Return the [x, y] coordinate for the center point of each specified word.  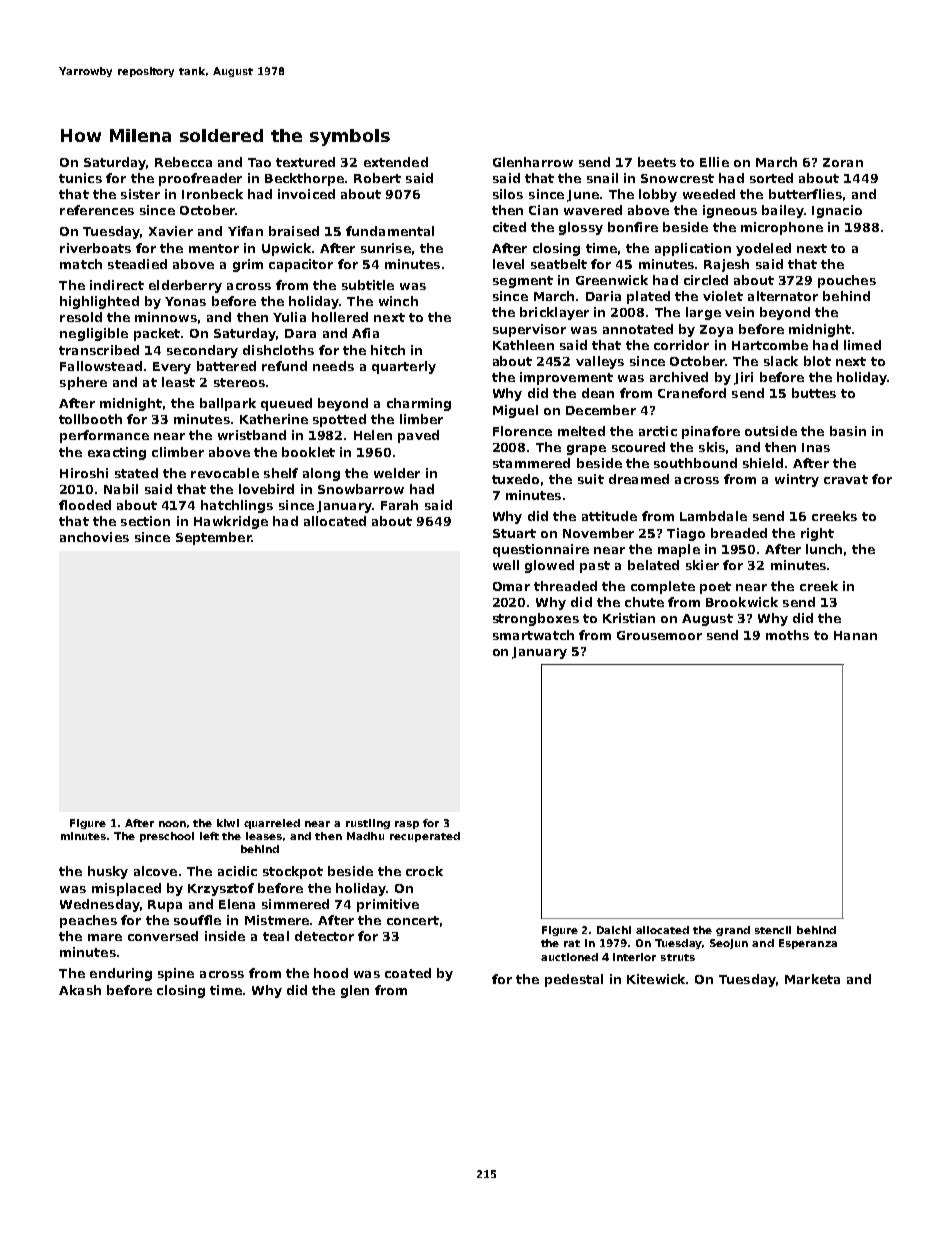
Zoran [843, 162]
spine [176, 974]
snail [602, 178]
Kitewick [657, 979]
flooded [85, 505]
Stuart [514, 533]
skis [712, 447]
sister [140, 194]
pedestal [574, 980]
